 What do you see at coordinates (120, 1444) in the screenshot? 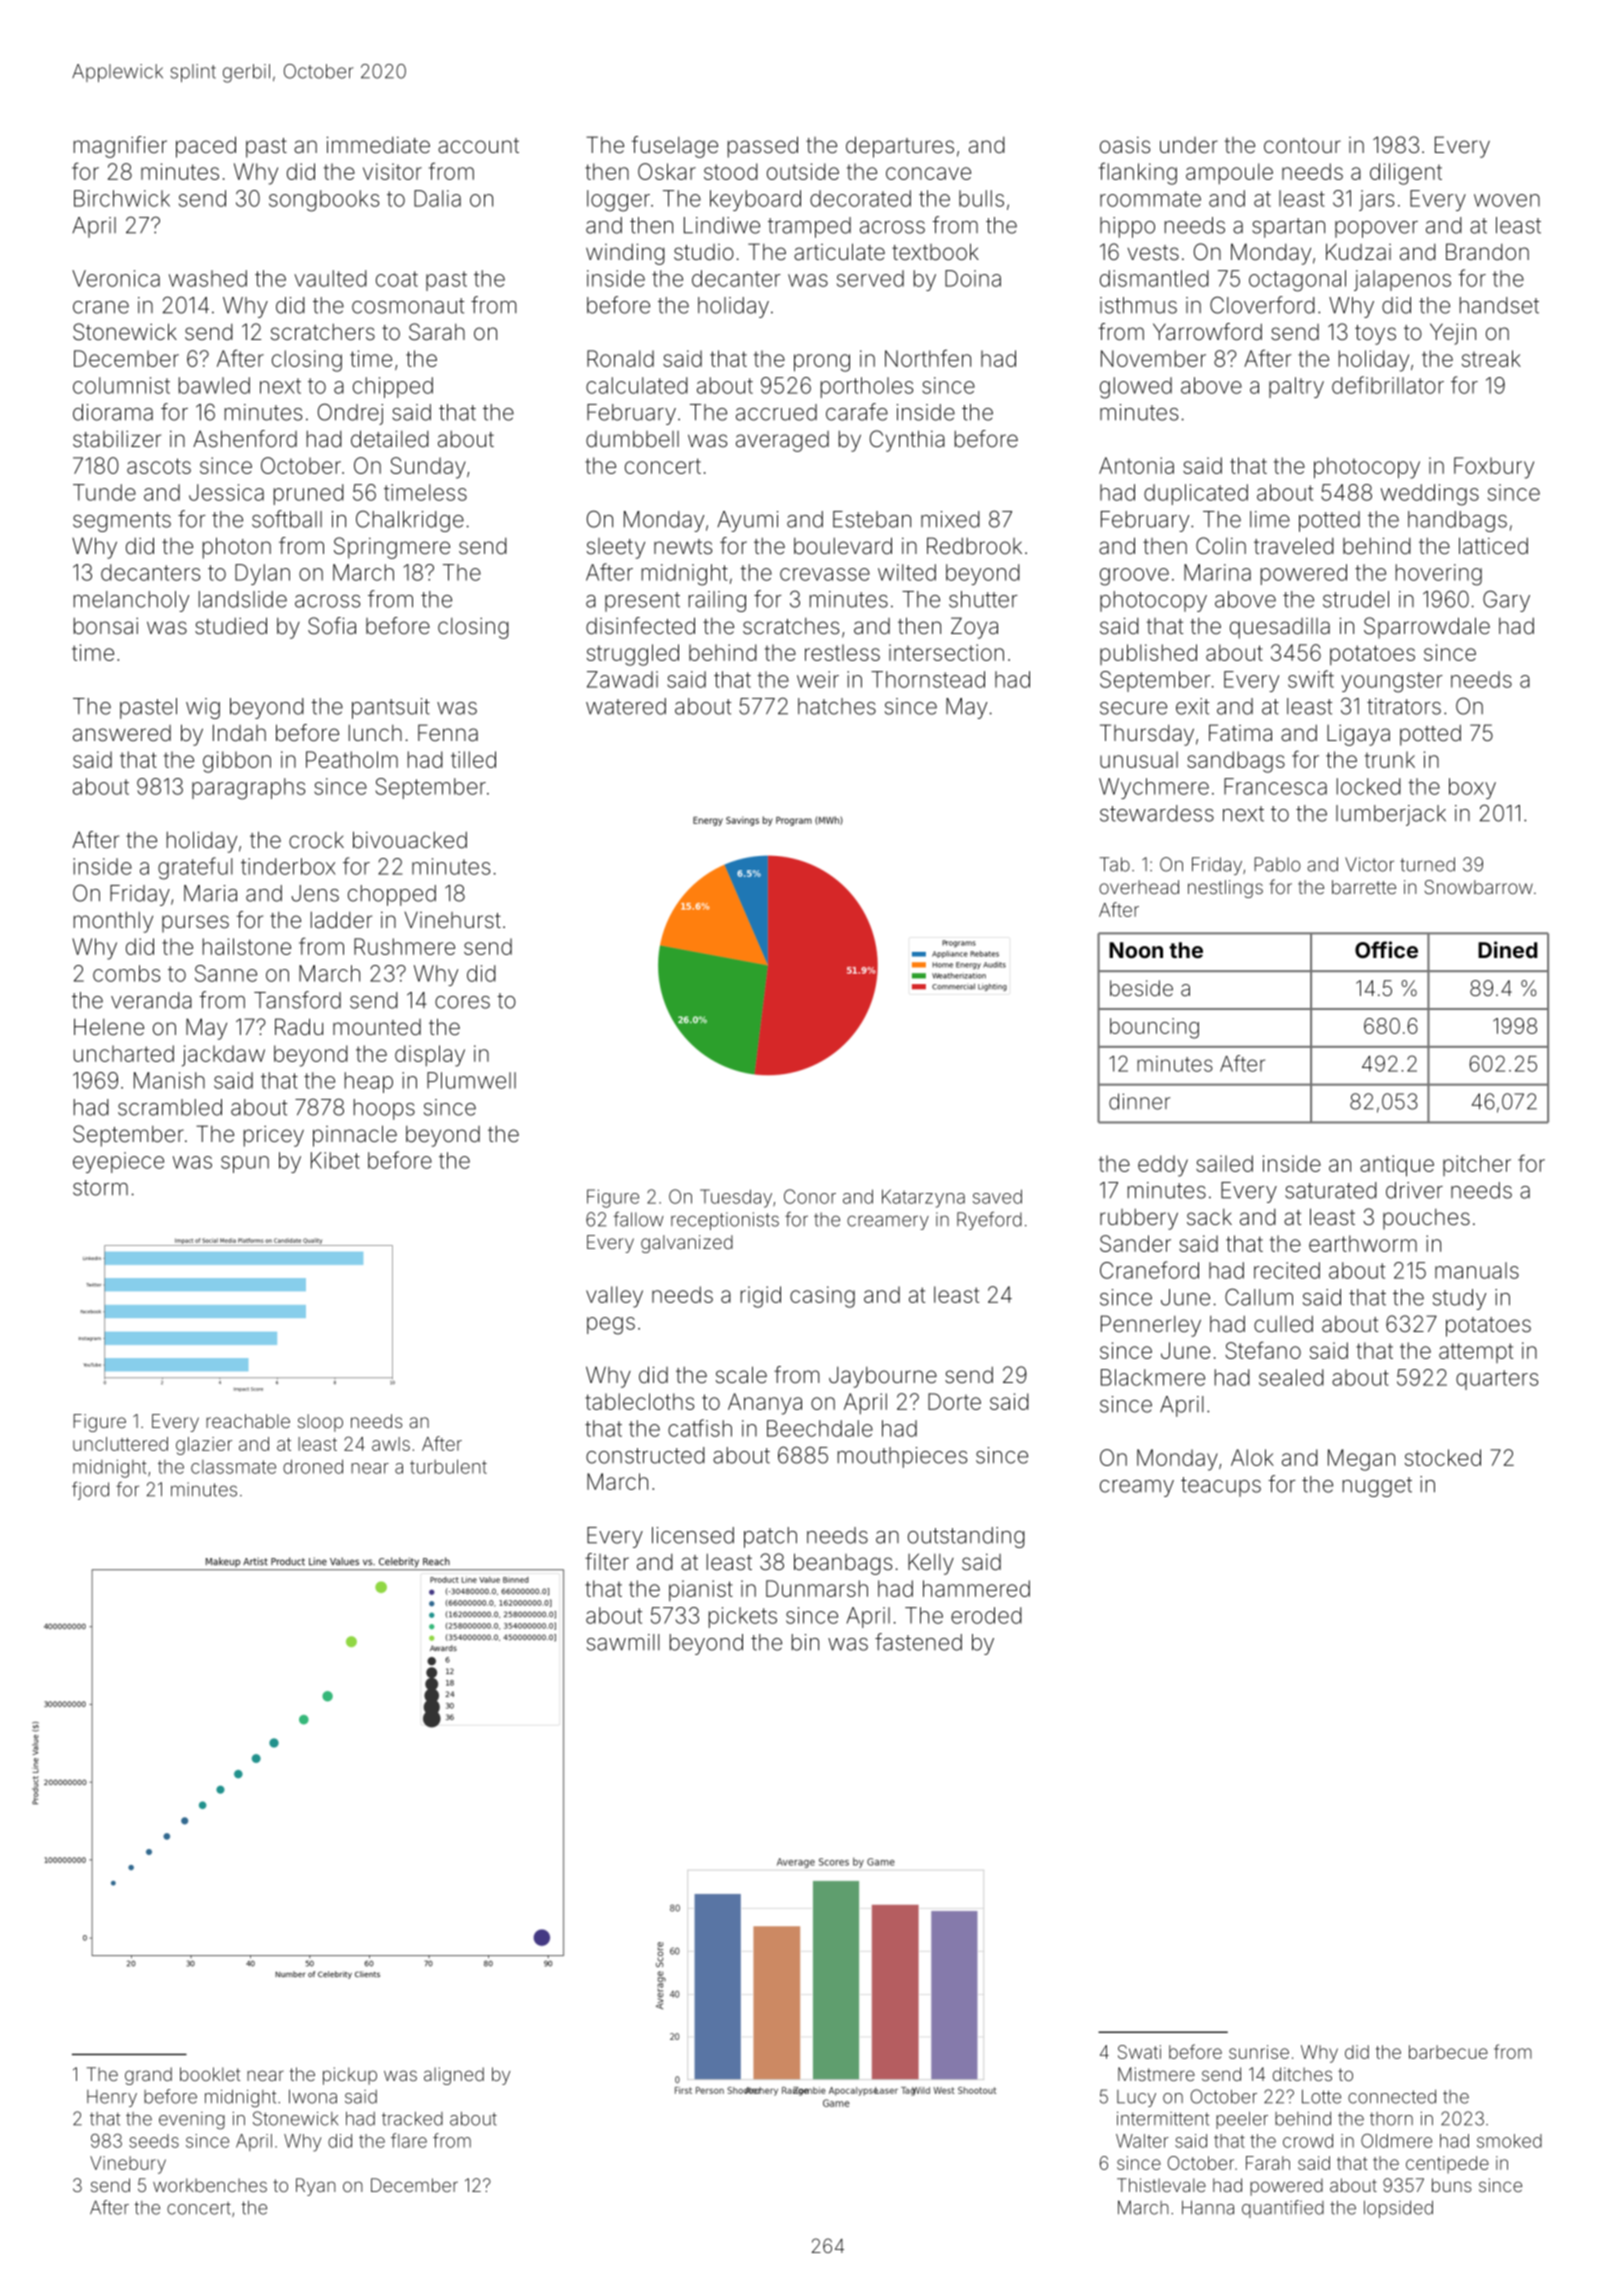
I see `uncluttered` at bounding box center [120, 1444].
